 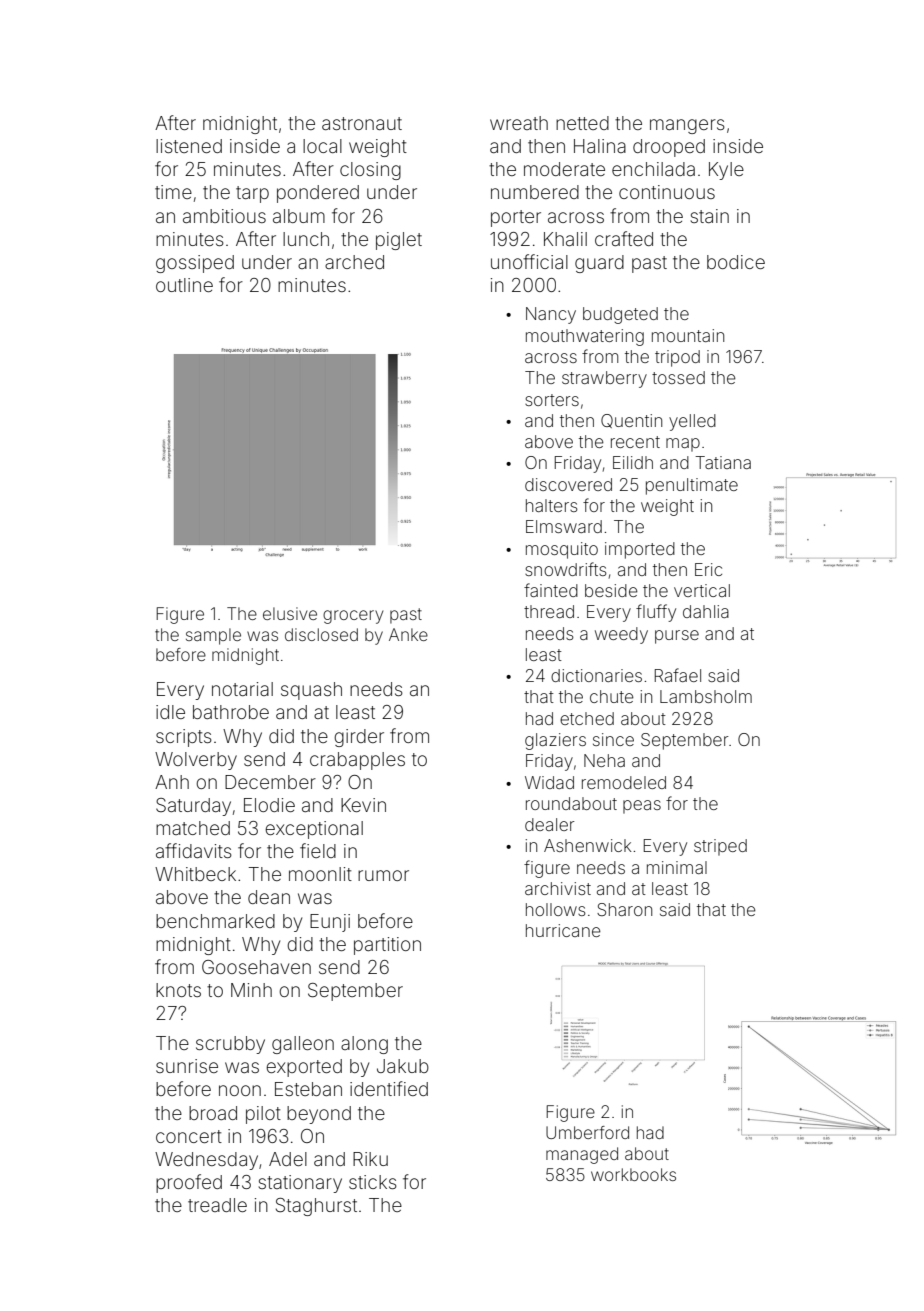 I want to click on piglet, so click(x=399, y=241).
